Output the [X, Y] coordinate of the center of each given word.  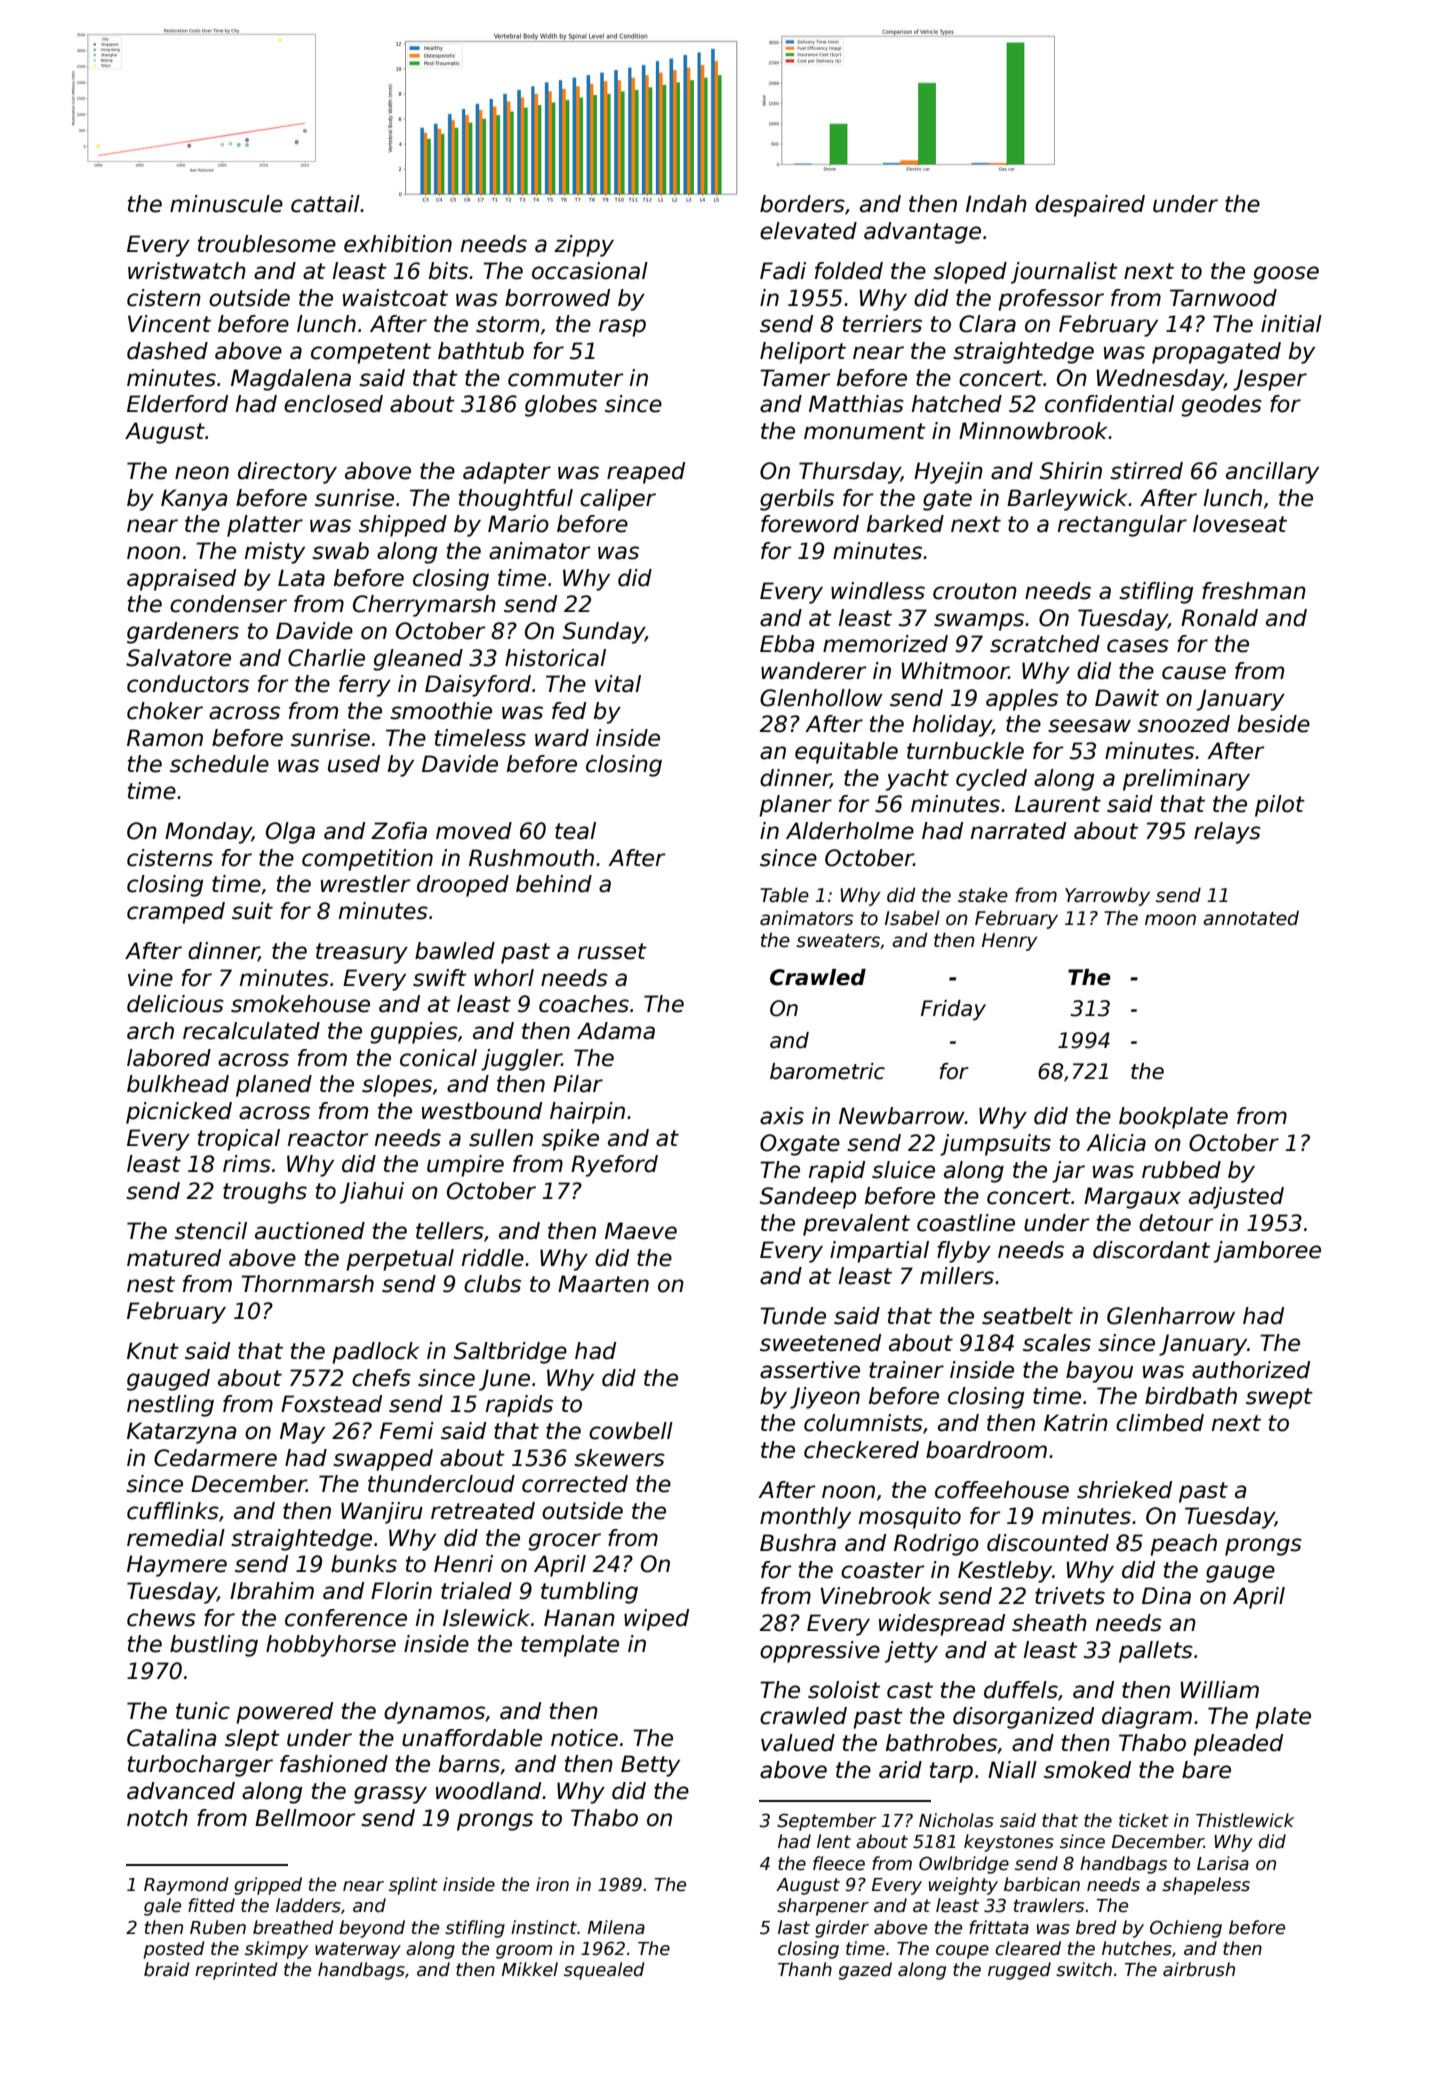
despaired [1090, 206]
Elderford [177, 404]
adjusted [1236, 1198]
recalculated [251, 1031]
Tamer [795, 378]
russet [612, 951]
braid [166, 1969]
